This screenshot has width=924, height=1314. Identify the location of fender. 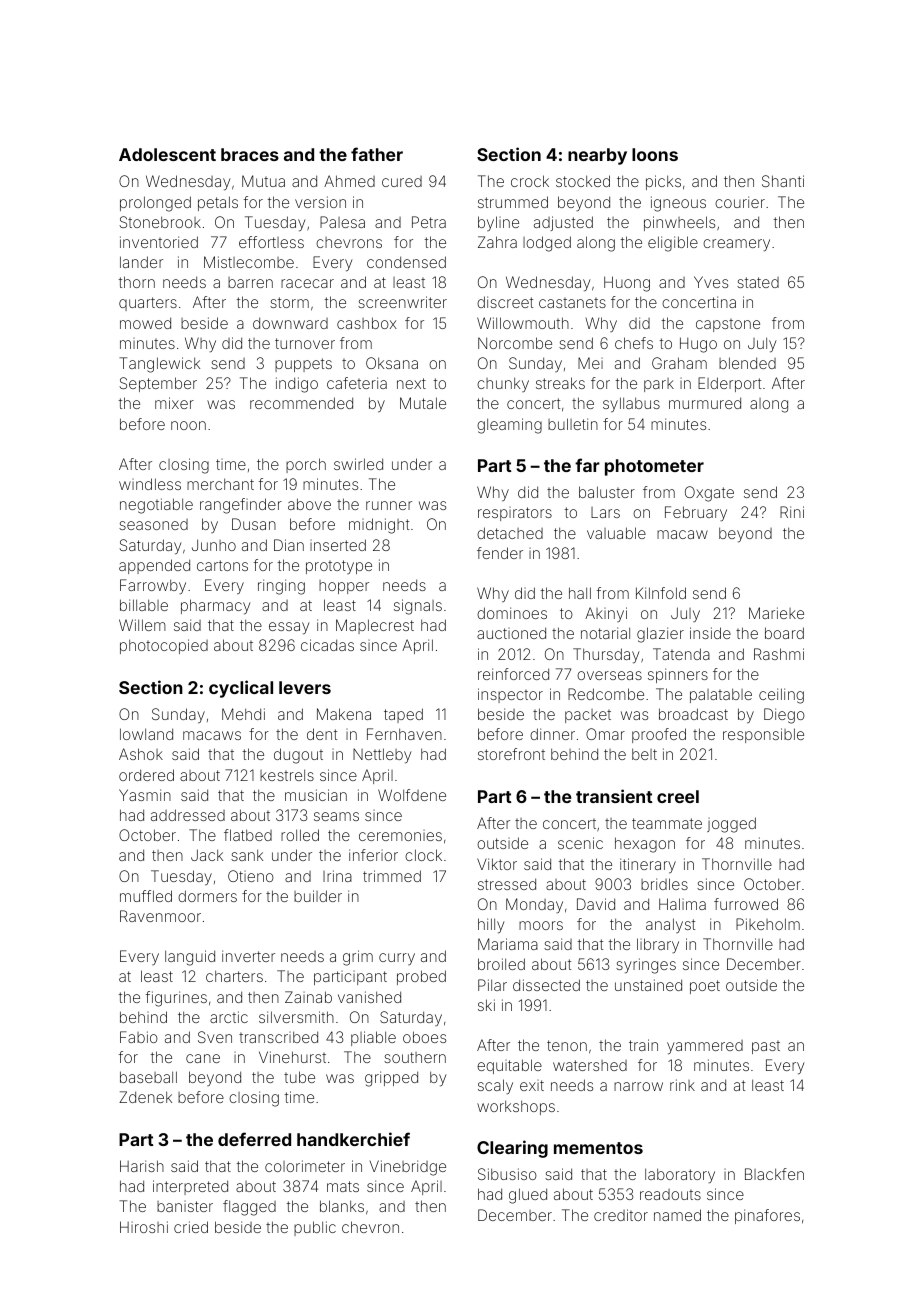
(500, 553).
